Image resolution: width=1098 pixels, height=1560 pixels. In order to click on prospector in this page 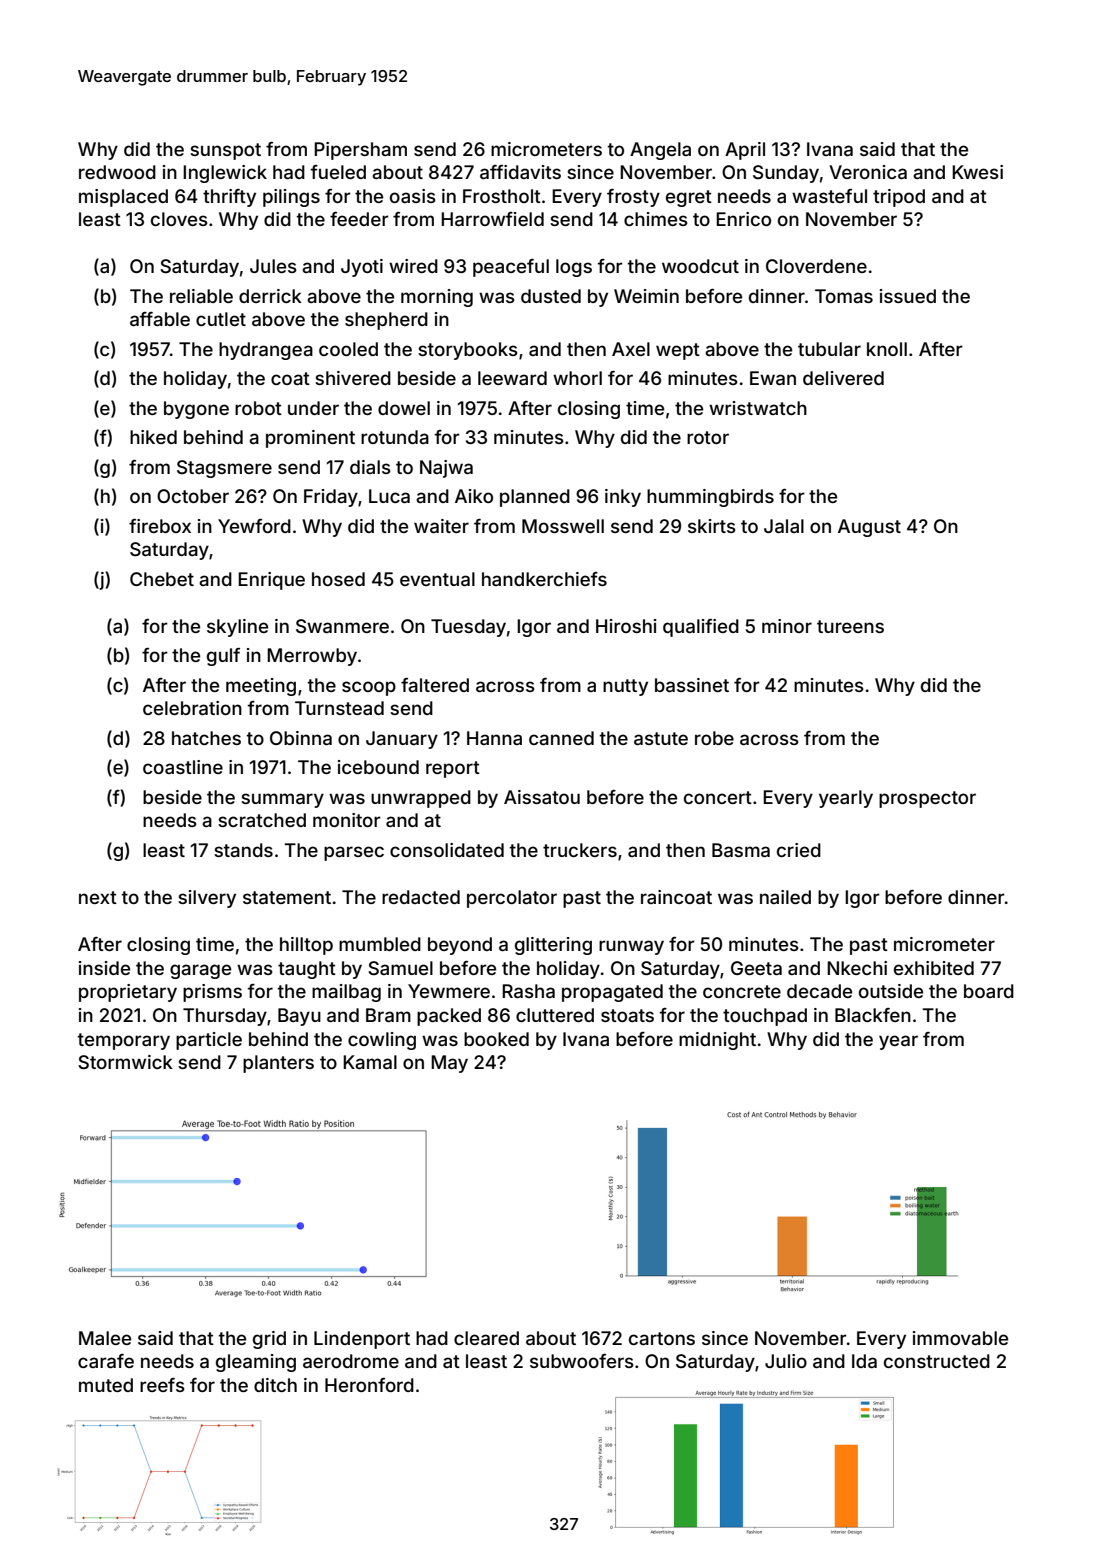, I will do `click(927, 799)`.
